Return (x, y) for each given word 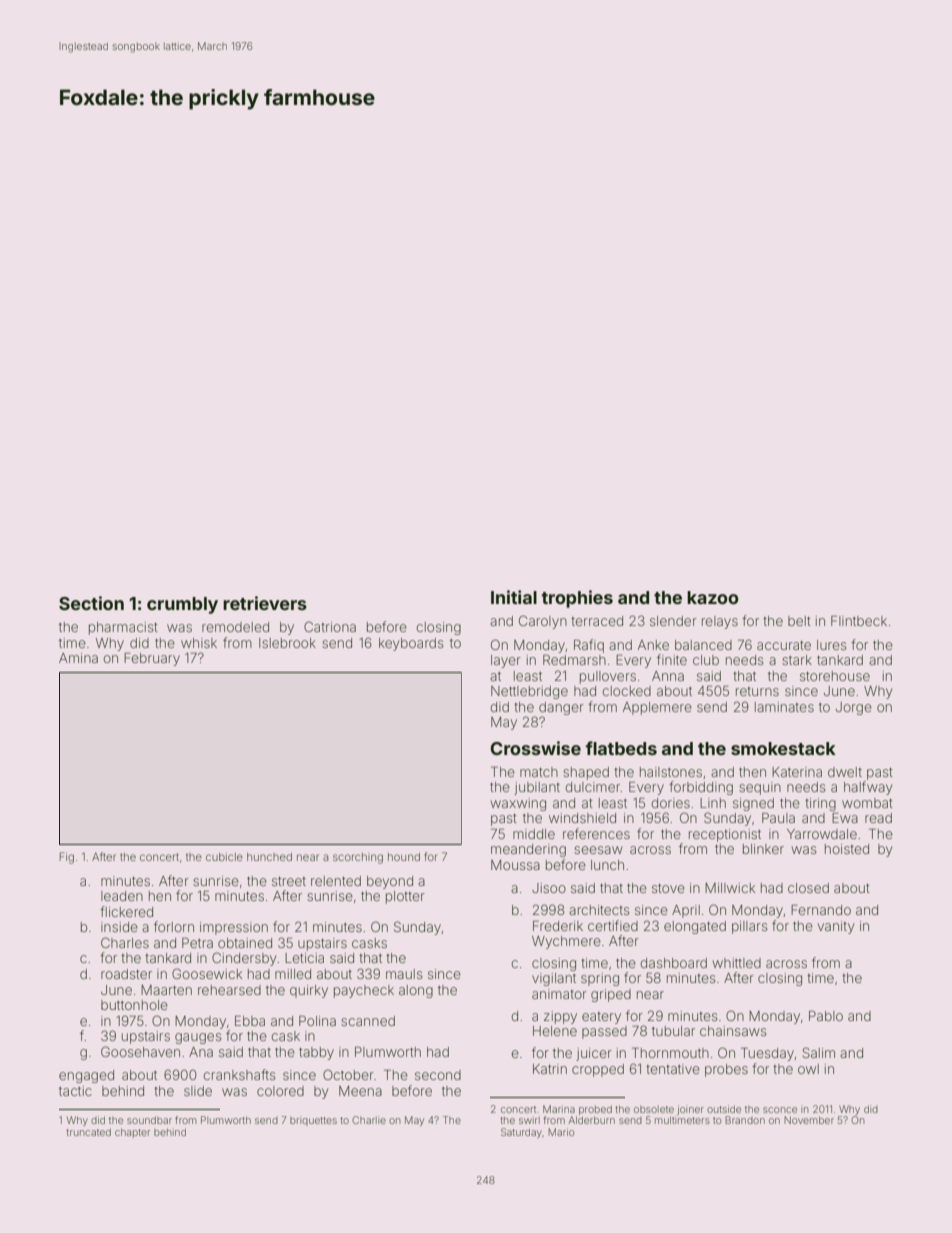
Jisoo (549, 888)
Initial (514, 597)
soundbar (149, 1120)
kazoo (713, 597)
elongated (695, 927)
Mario (561, 1132)
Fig (67, 858)
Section (91, 603)
